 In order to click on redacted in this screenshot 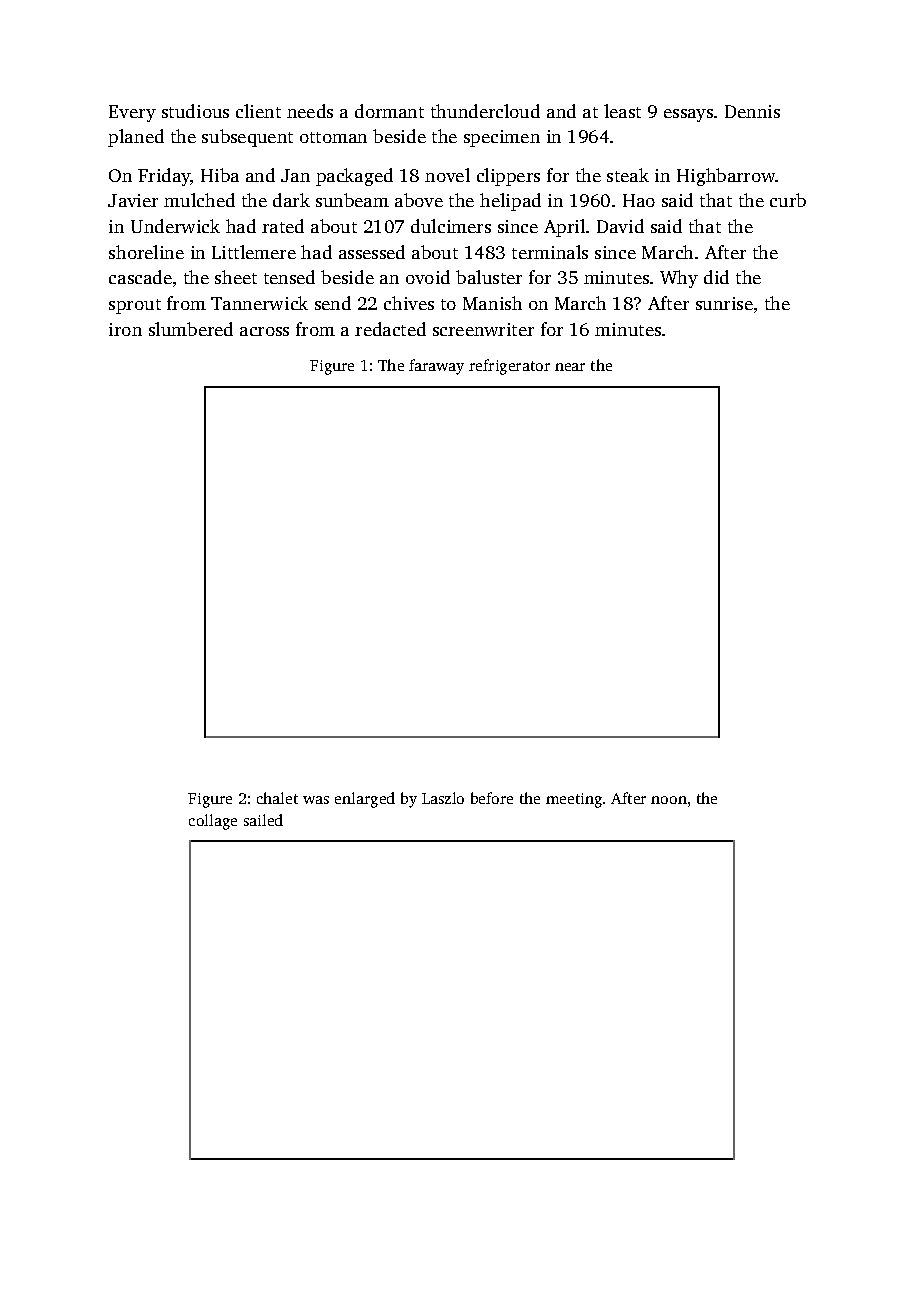, I will do `click(390, 329)`.
